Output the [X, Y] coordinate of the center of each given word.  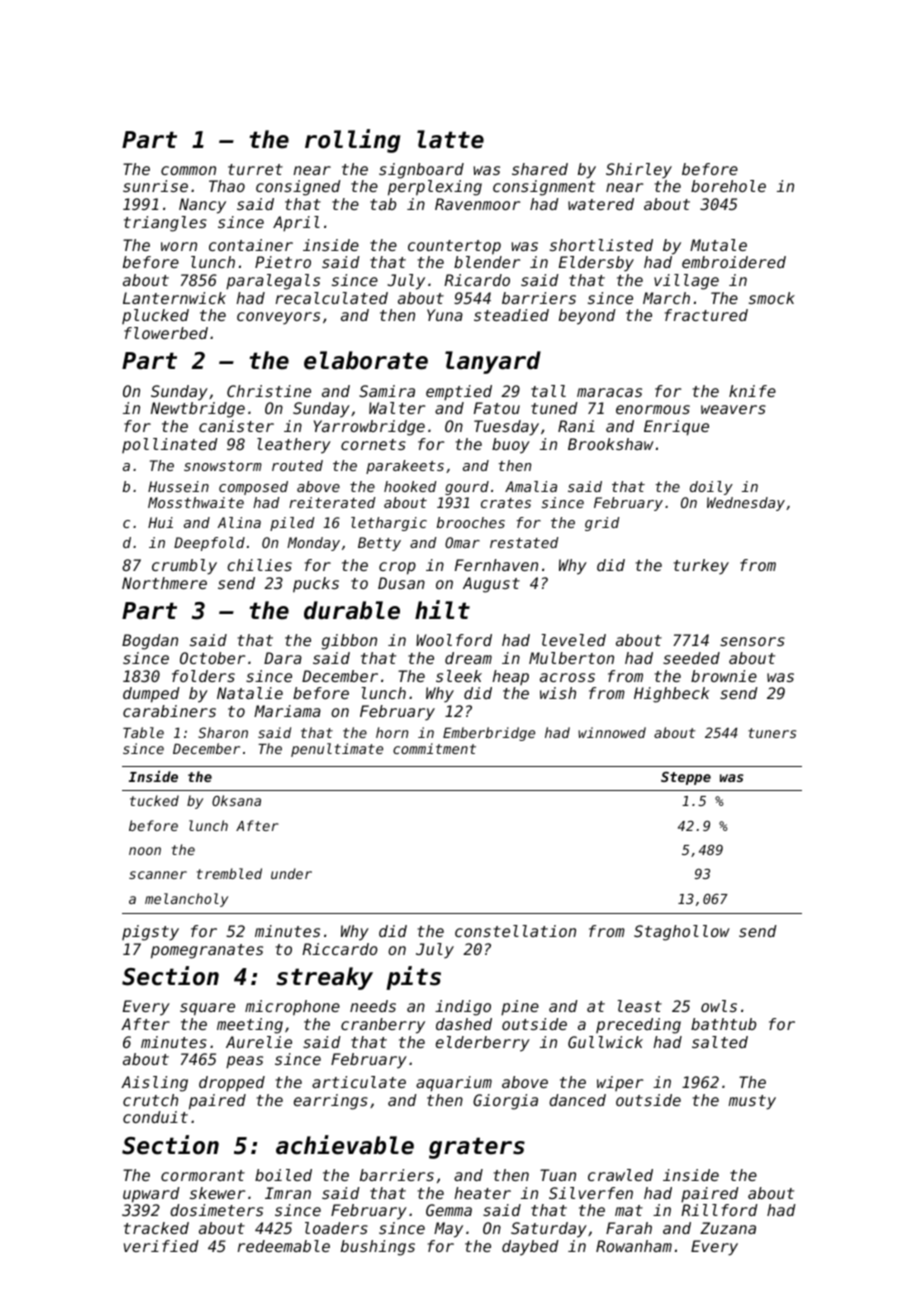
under [291, 873]
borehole [728, 186]
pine [520, 1008]
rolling [352, 141]
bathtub [723, 1024]
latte [450, 139]
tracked [156, 1228]
